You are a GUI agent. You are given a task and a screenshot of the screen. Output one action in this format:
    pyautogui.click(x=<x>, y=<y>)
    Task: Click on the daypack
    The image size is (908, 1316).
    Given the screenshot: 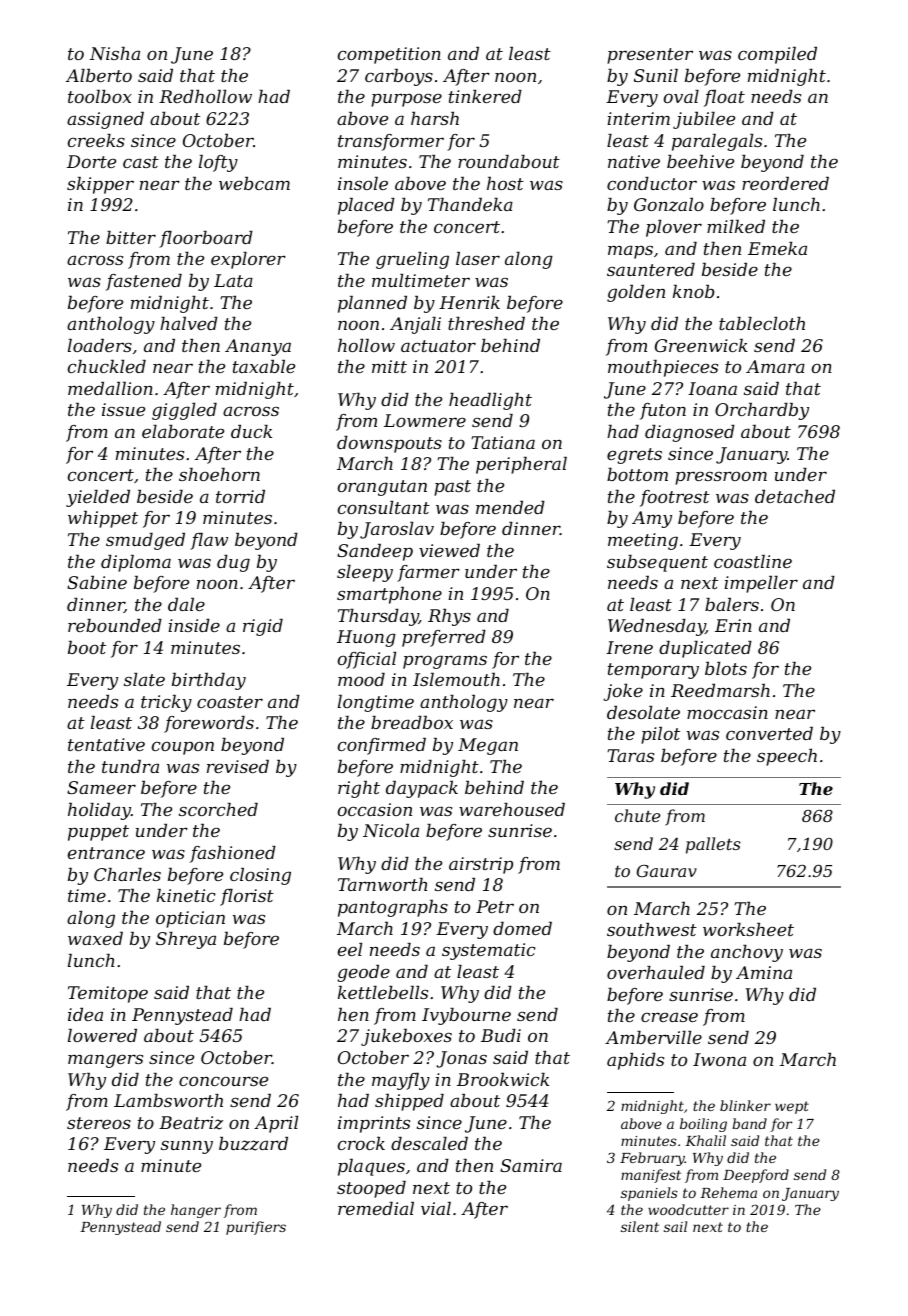 What is the action you would take?
    pyautogui.click(x=422, y=789)
